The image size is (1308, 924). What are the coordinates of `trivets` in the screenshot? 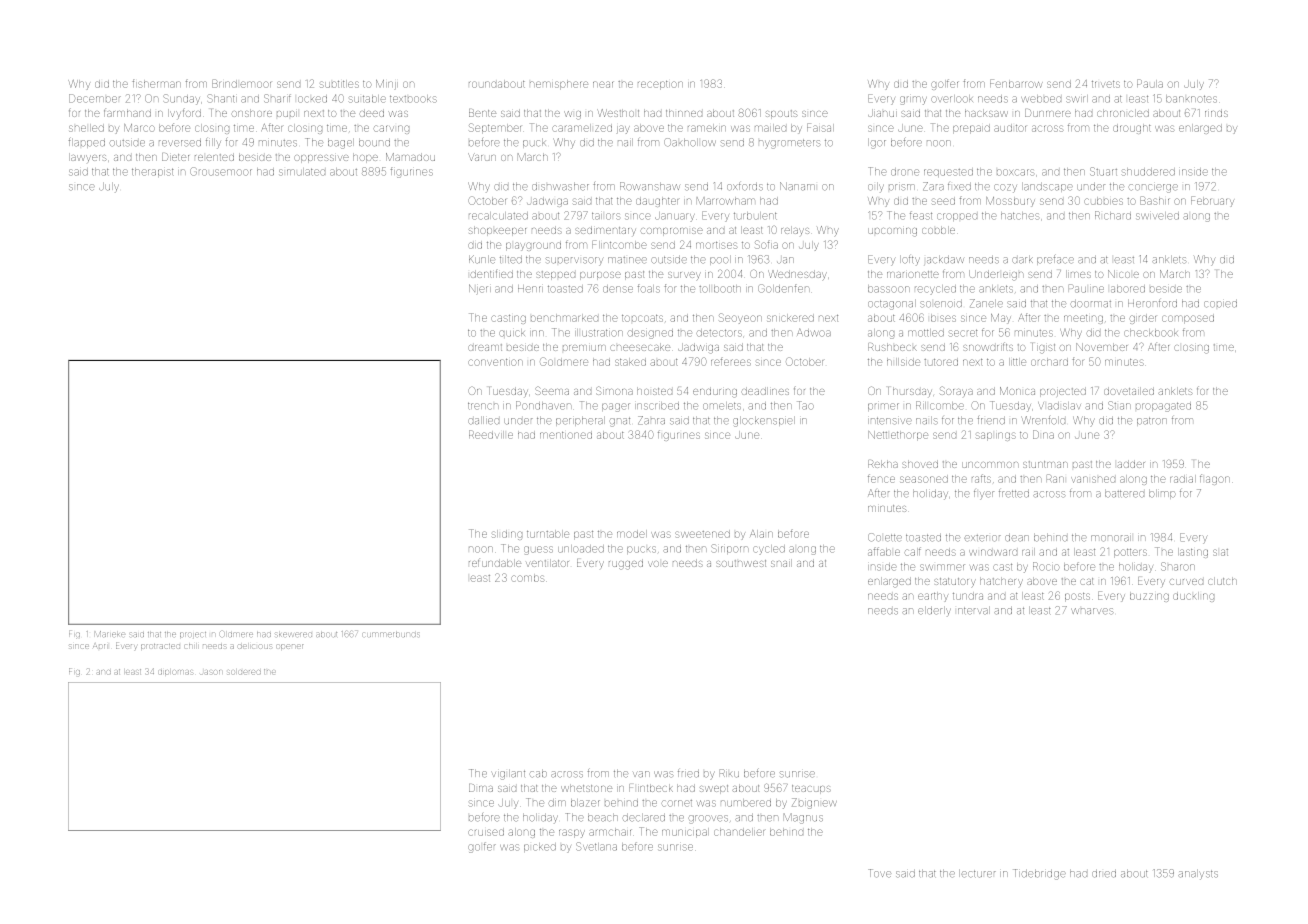 It's located at (1106, 84).
